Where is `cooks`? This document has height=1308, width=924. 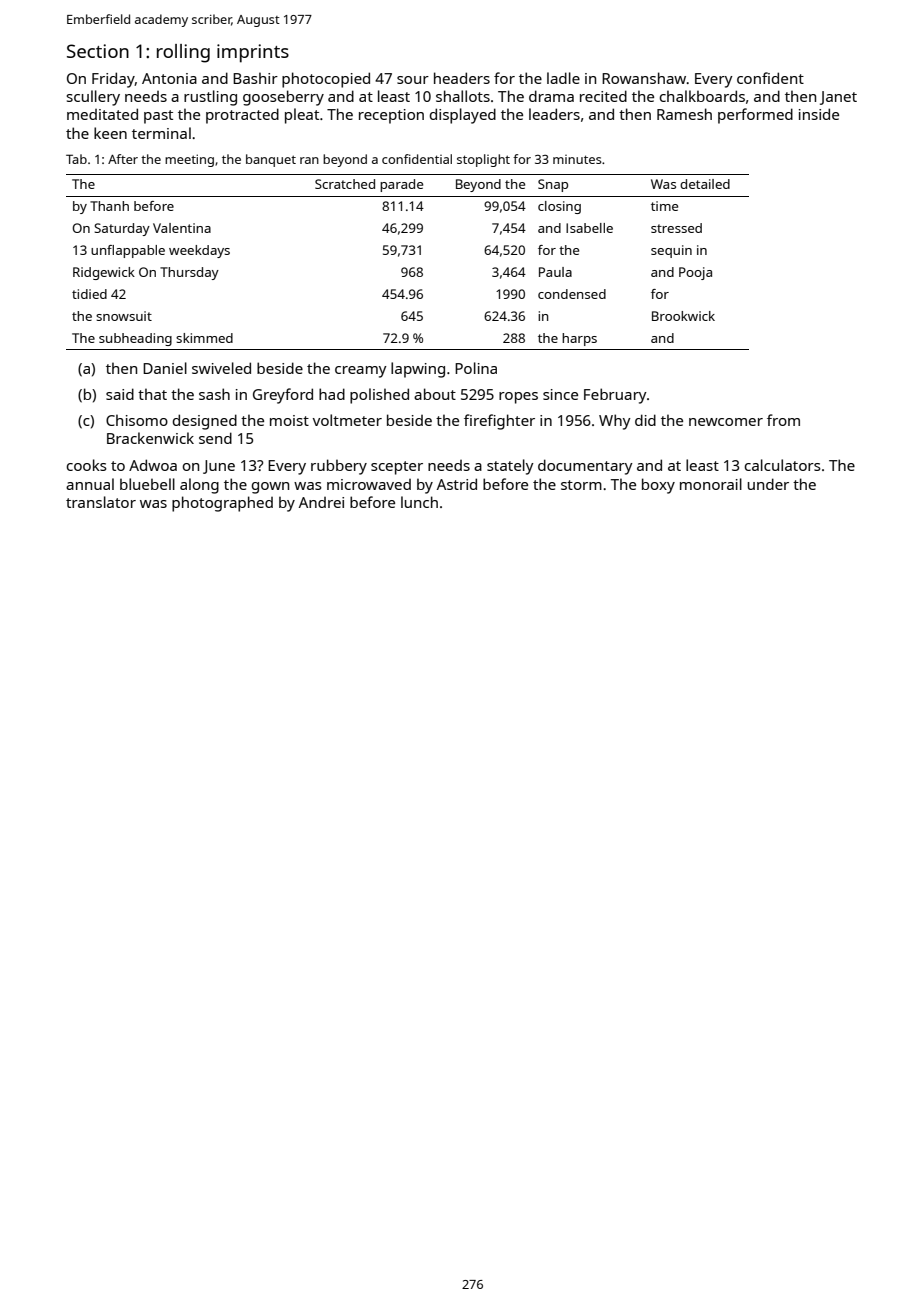 cooks is located at coordinates (87, 465).
